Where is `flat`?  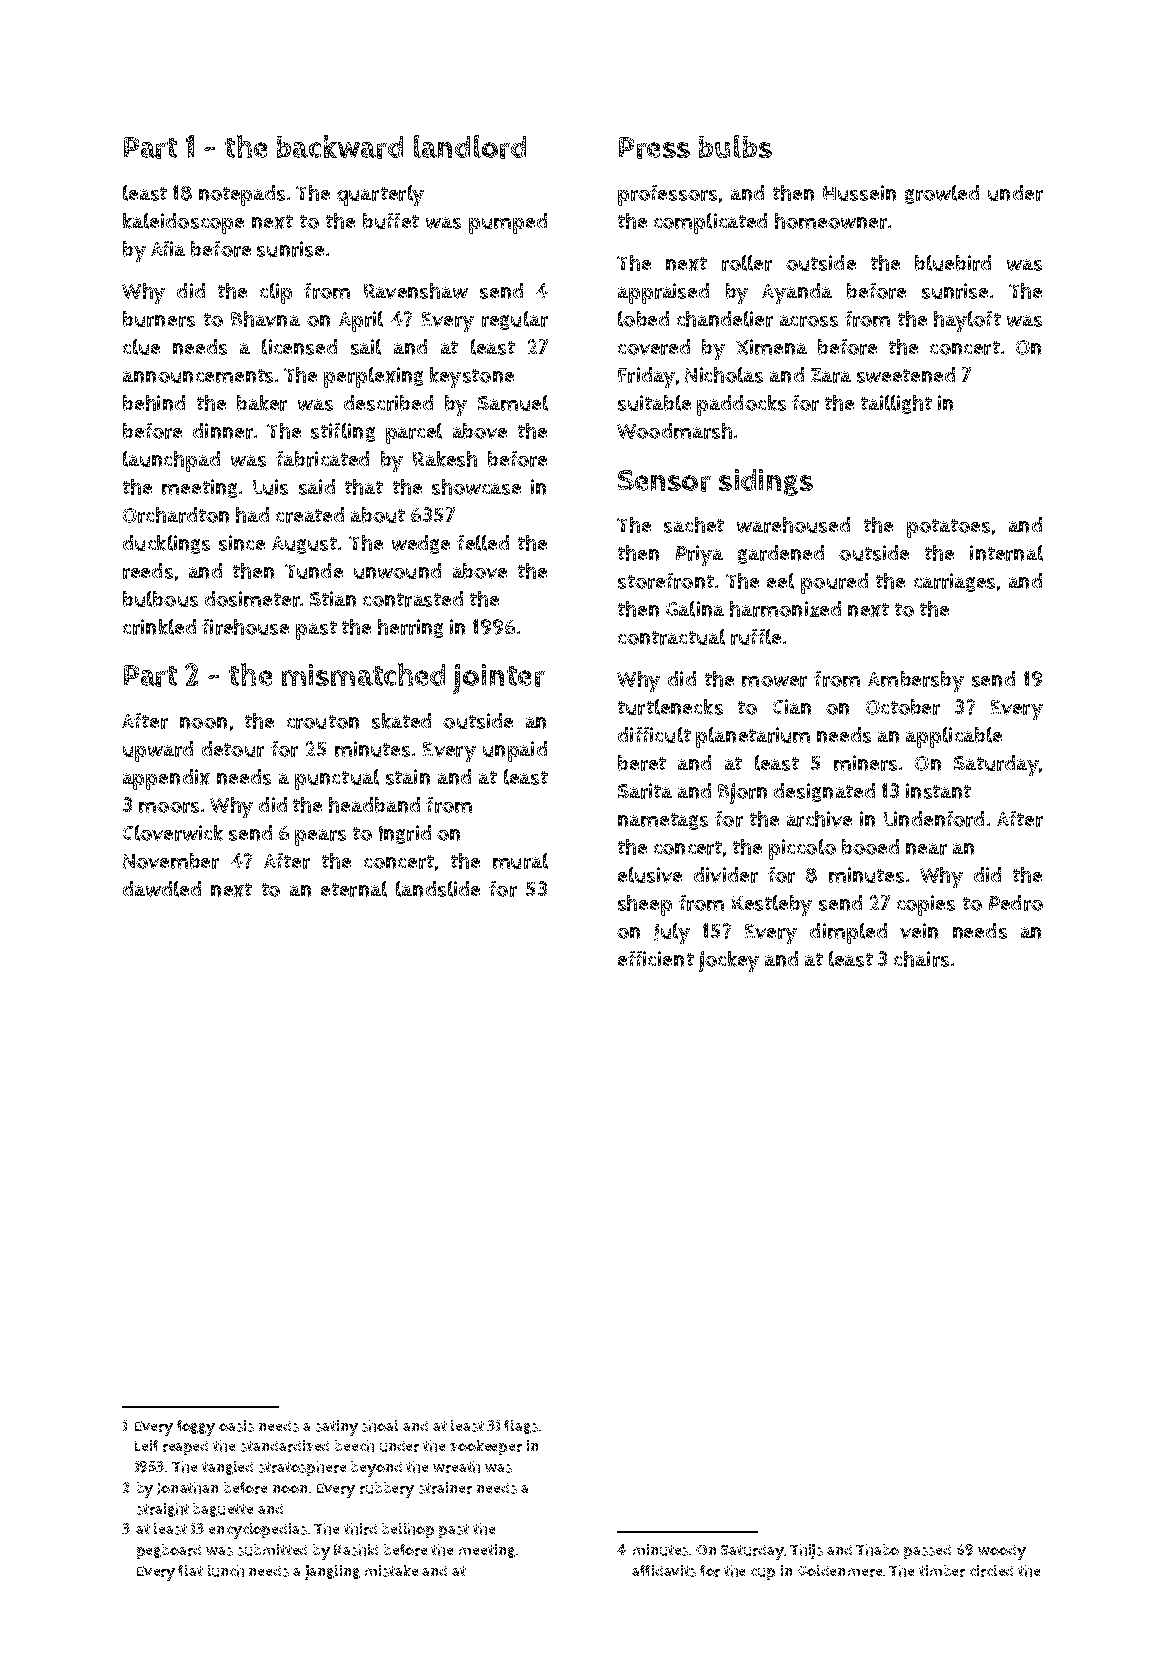
flat is located at coordinates (190, 1570).
